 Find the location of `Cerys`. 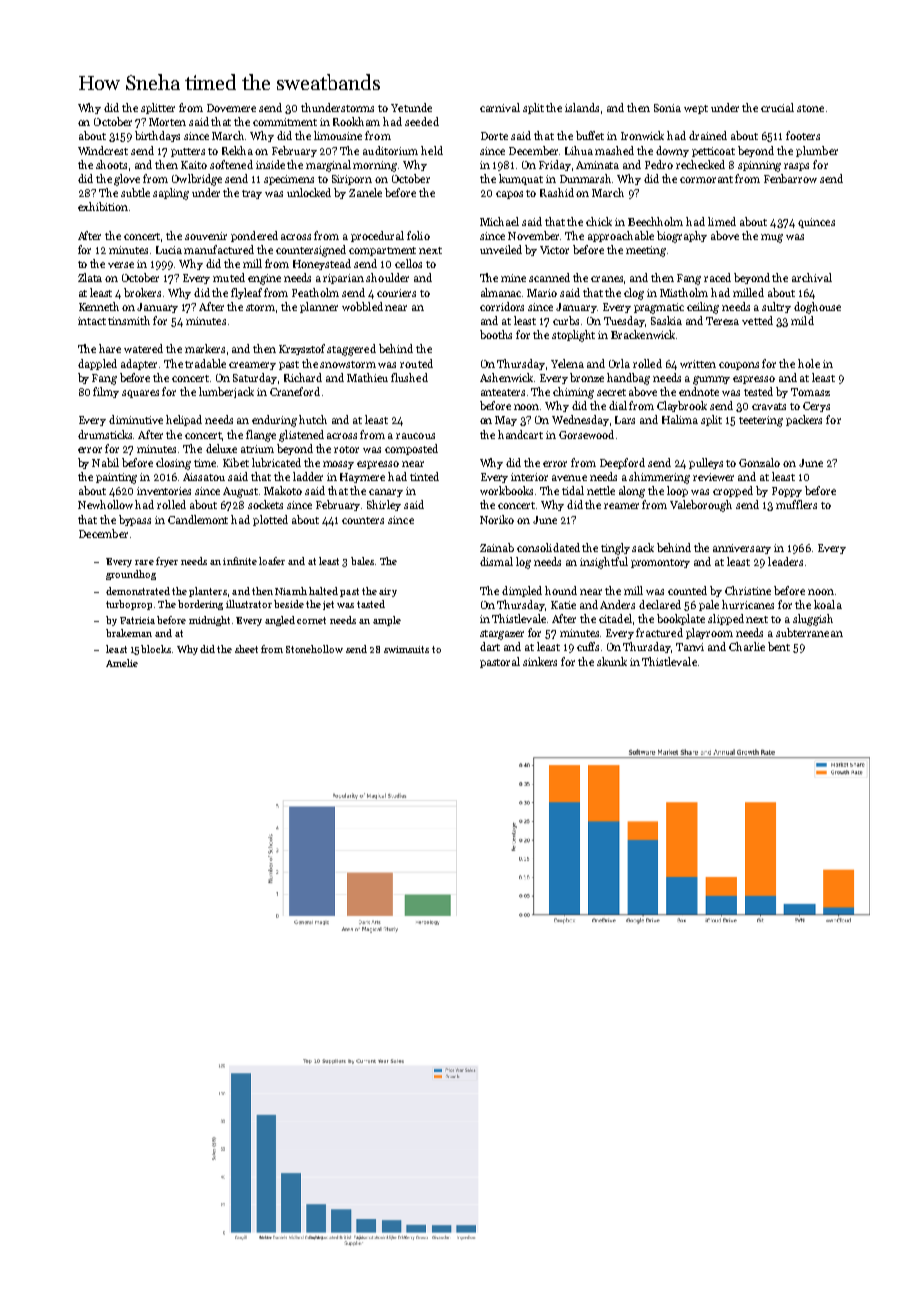

Cerys is located at coordinates (816, 407).
